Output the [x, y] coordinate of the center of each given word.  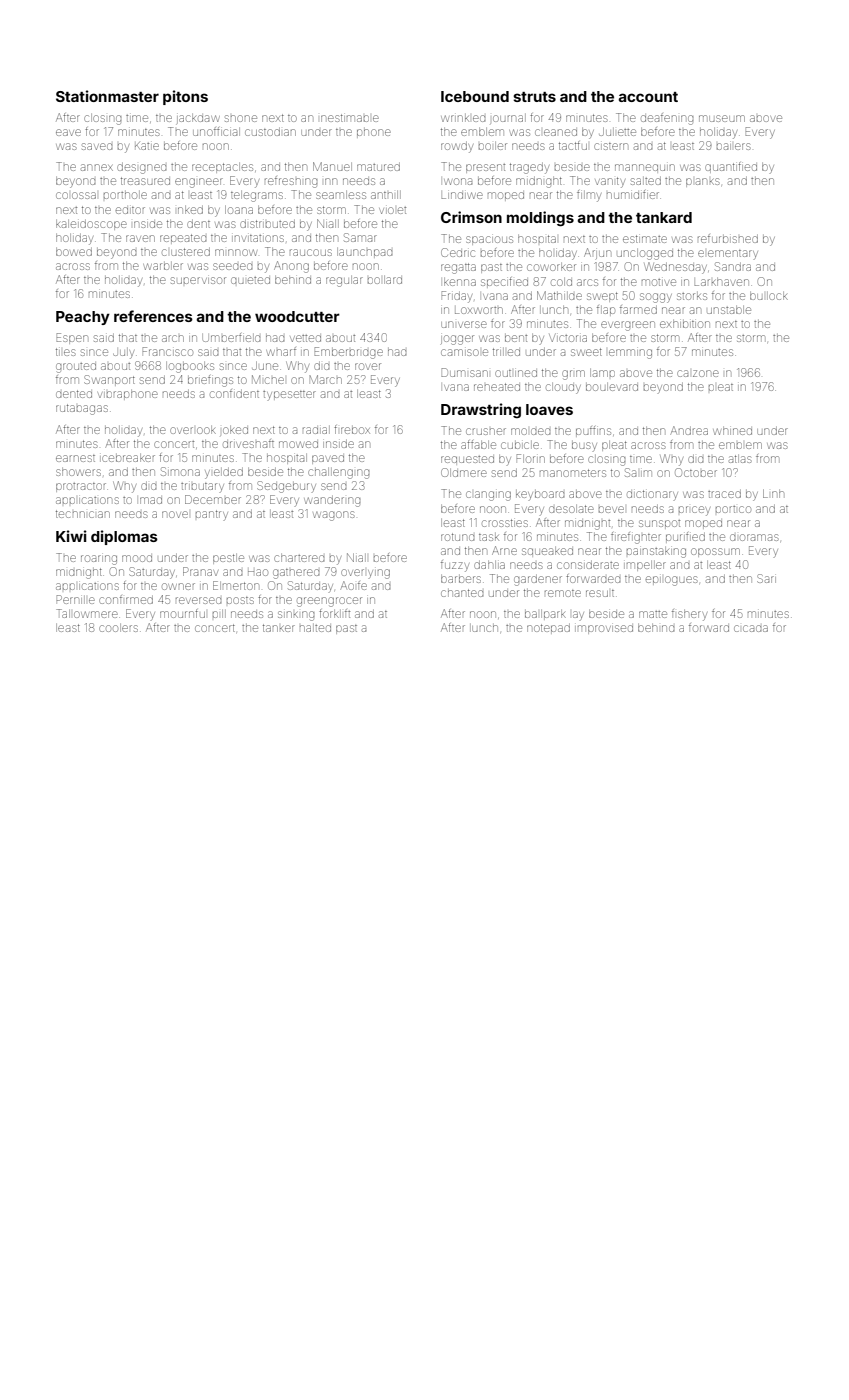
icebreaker [127, 458]
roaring [99, 560]
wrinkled [463, 118]
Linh [773, 493]
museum [722, 118]
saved [97, 146]
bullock [769, 296]
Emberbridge [349, 353]
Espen [72, 338]
